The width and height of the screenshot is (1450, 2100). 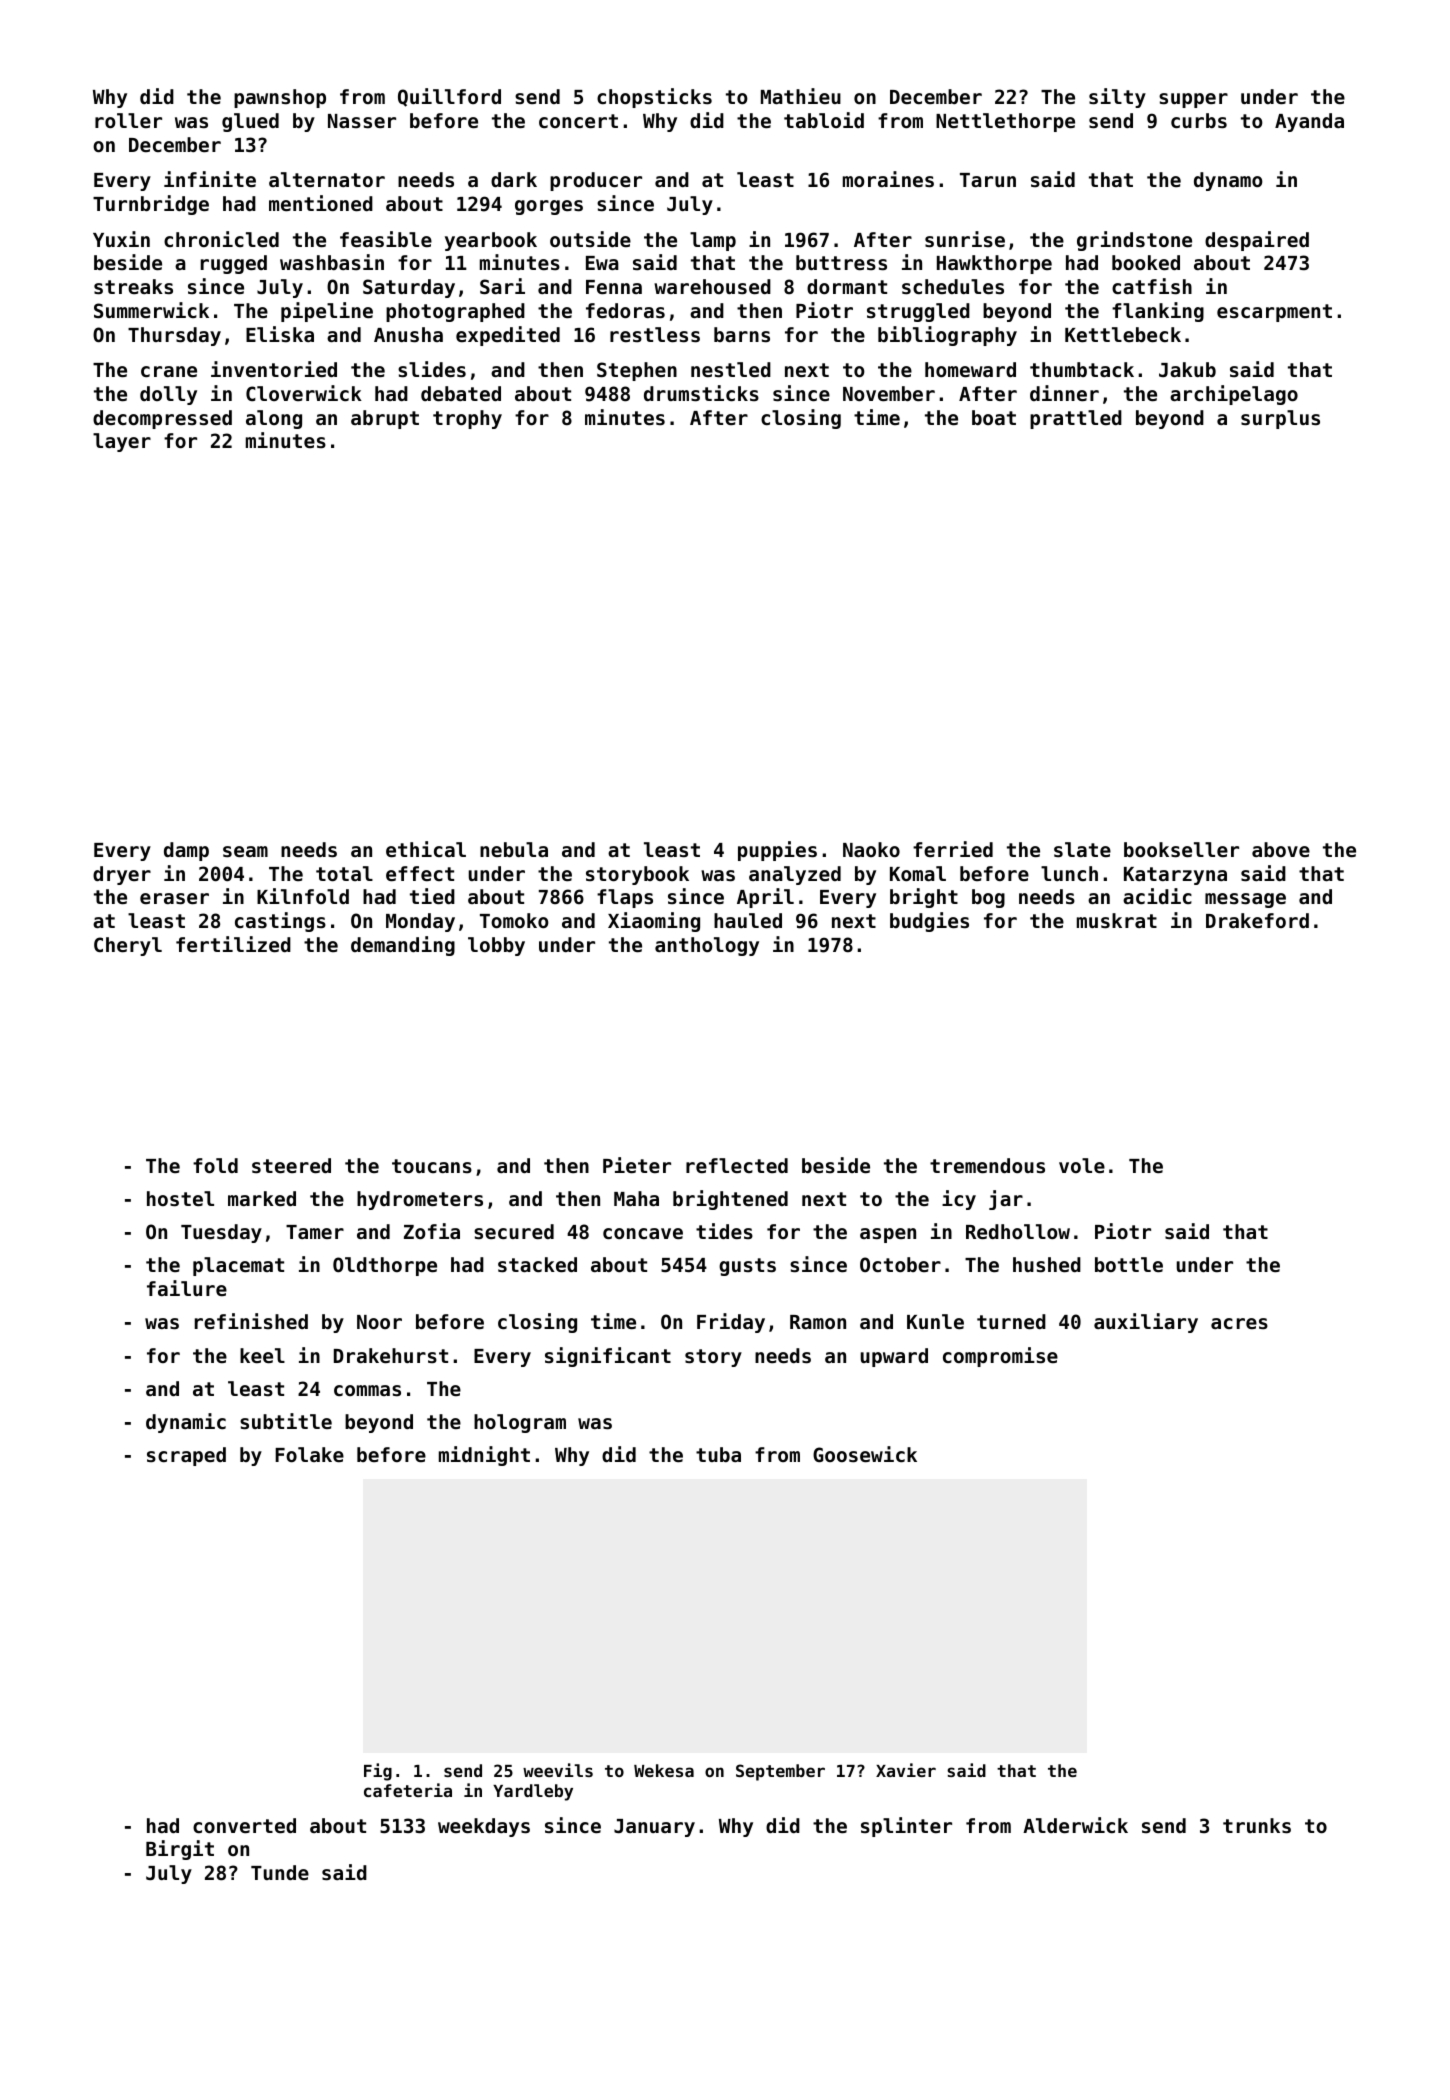 What do you see at coordinates (1257, 920) in the screenshot?
I see `Drakeford` at bounding box center [1257, 920].
